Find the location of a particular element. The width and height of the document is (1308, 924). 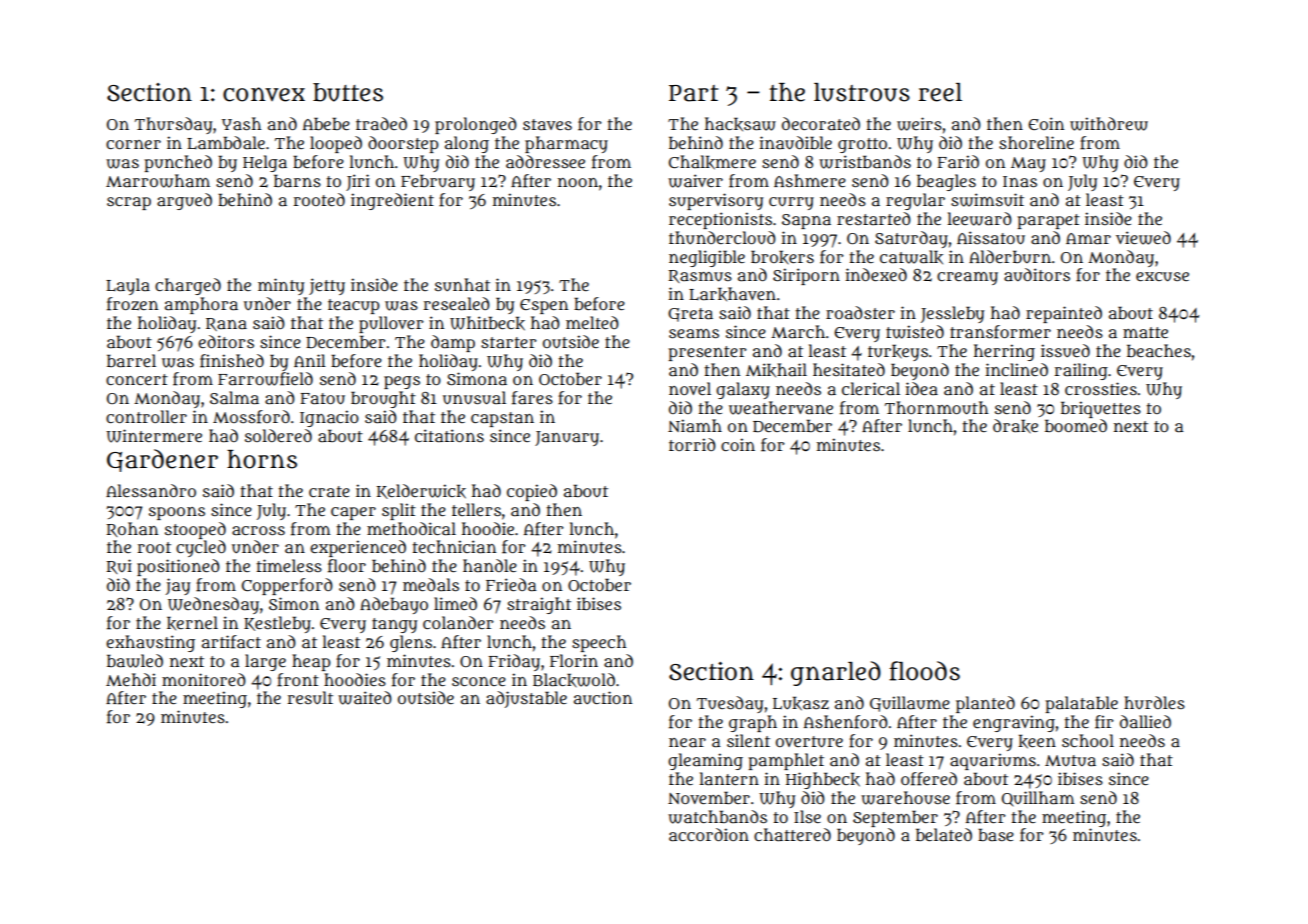

receptionists is located at coordinates (720, 220).
